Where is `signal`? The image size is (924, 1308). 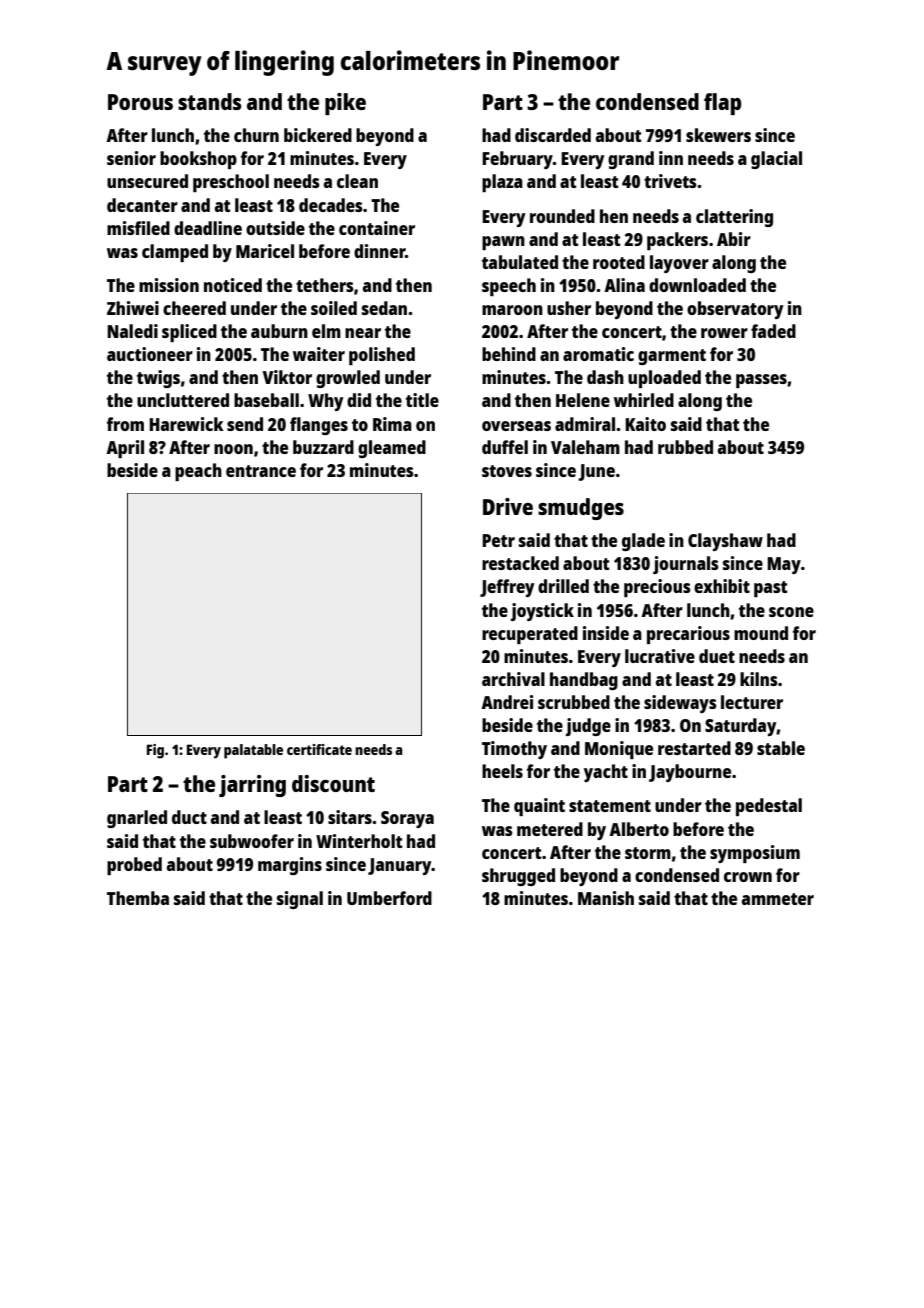 signal is located at coordinates (300, 900).
